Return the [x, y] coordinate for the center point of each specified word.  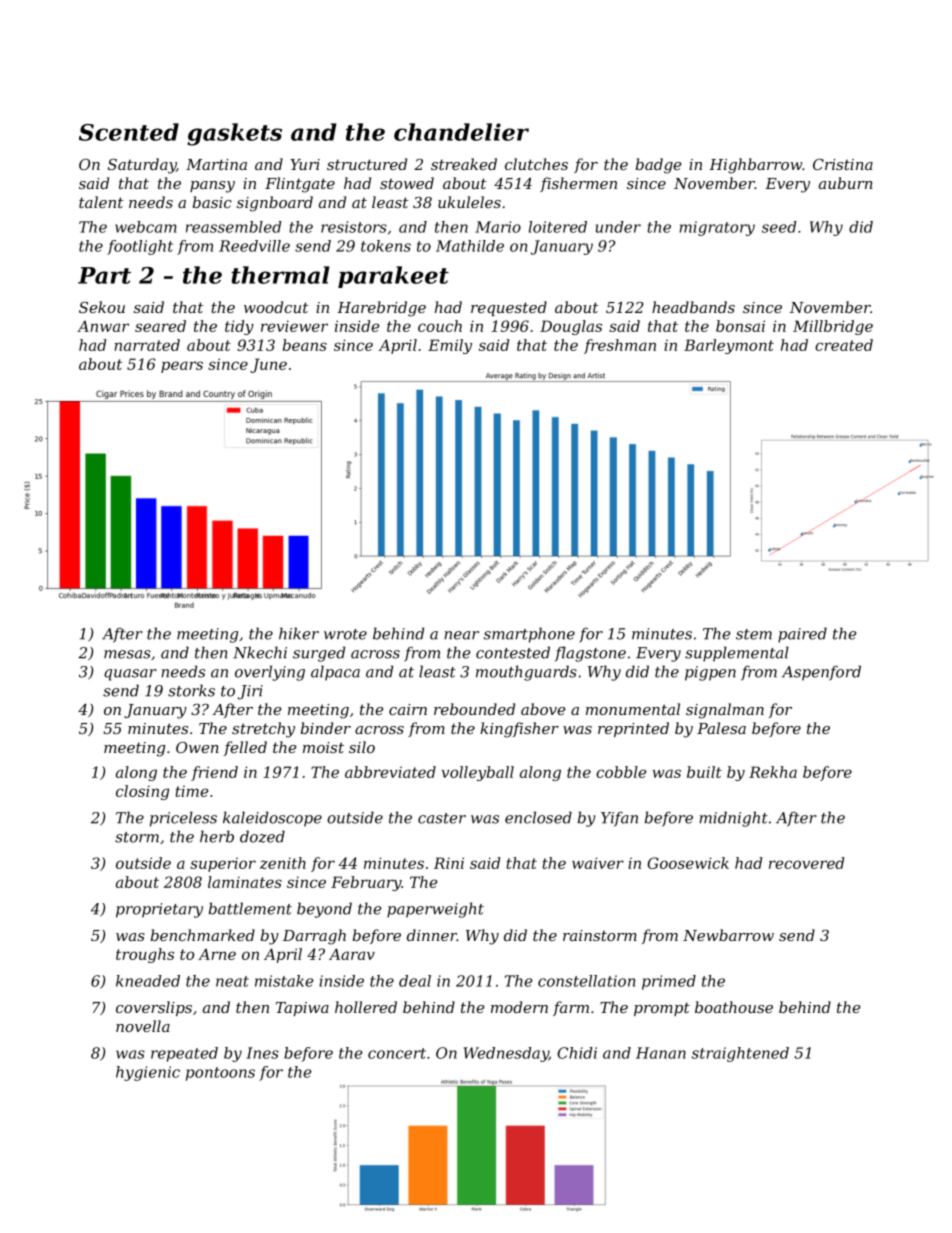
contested [513, 652]
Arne [217, 954]
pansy [212, 187]
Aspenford [821, 673]
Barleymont [729, 346]
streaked [464, 164]
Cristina [843, 164]
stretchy [263, 730]
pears [182, 367]
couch [440, 326]
